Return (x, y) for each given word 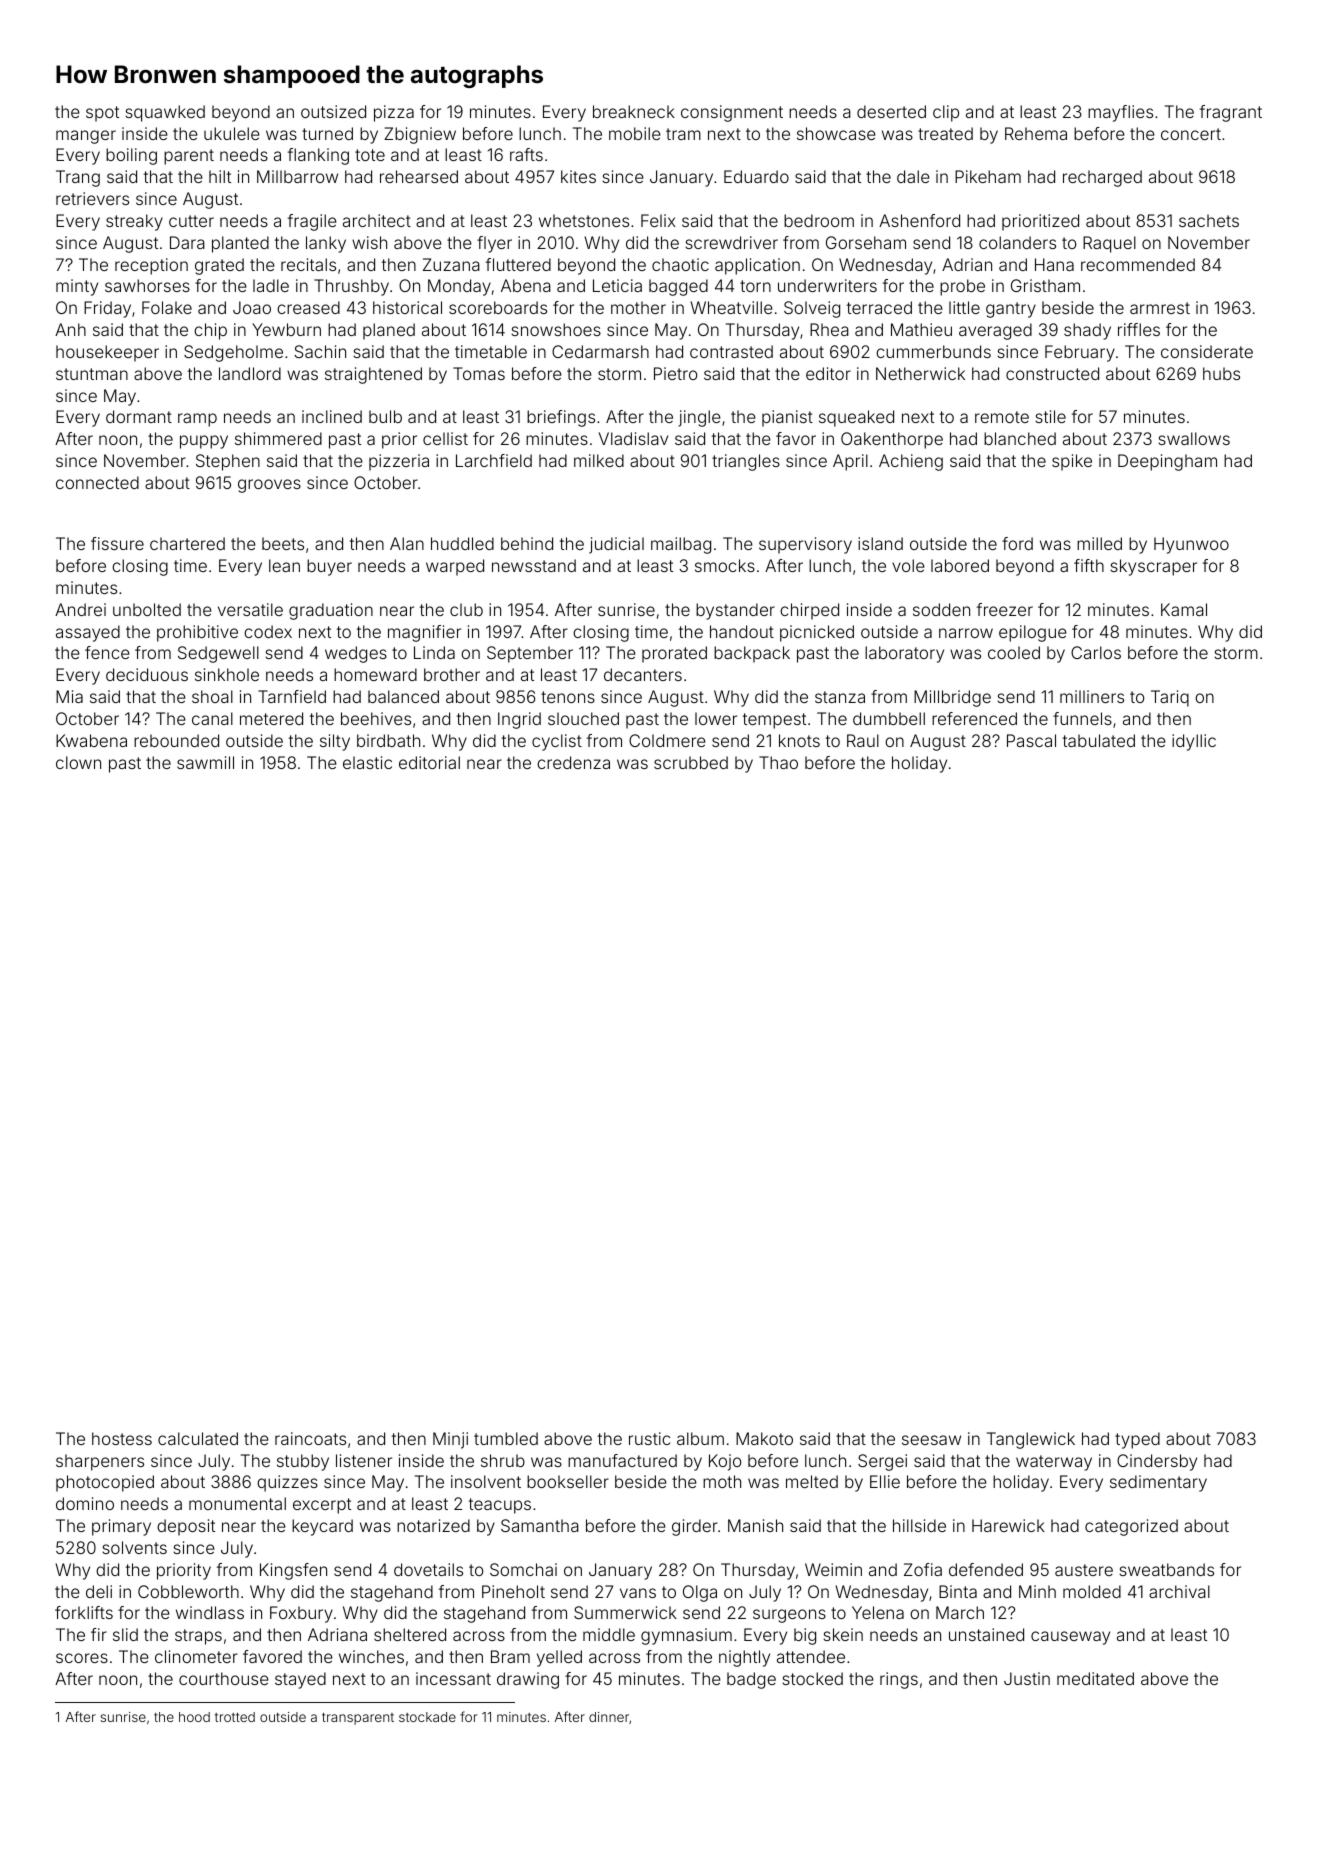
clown (78, 762)
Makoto (764, 1438)
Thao (778, 762)
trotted (235, 1717)
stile (1050, 416)
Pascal (1031, 740)
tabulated (1099, 740)
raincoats (310, 1438)
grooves (269, 486)
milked (599, 460)
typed (1137, 1440)
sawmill (205, 762)
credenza (573, 762)
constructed (1052, 373)
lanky (326, 244)
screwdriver (731, 242)
